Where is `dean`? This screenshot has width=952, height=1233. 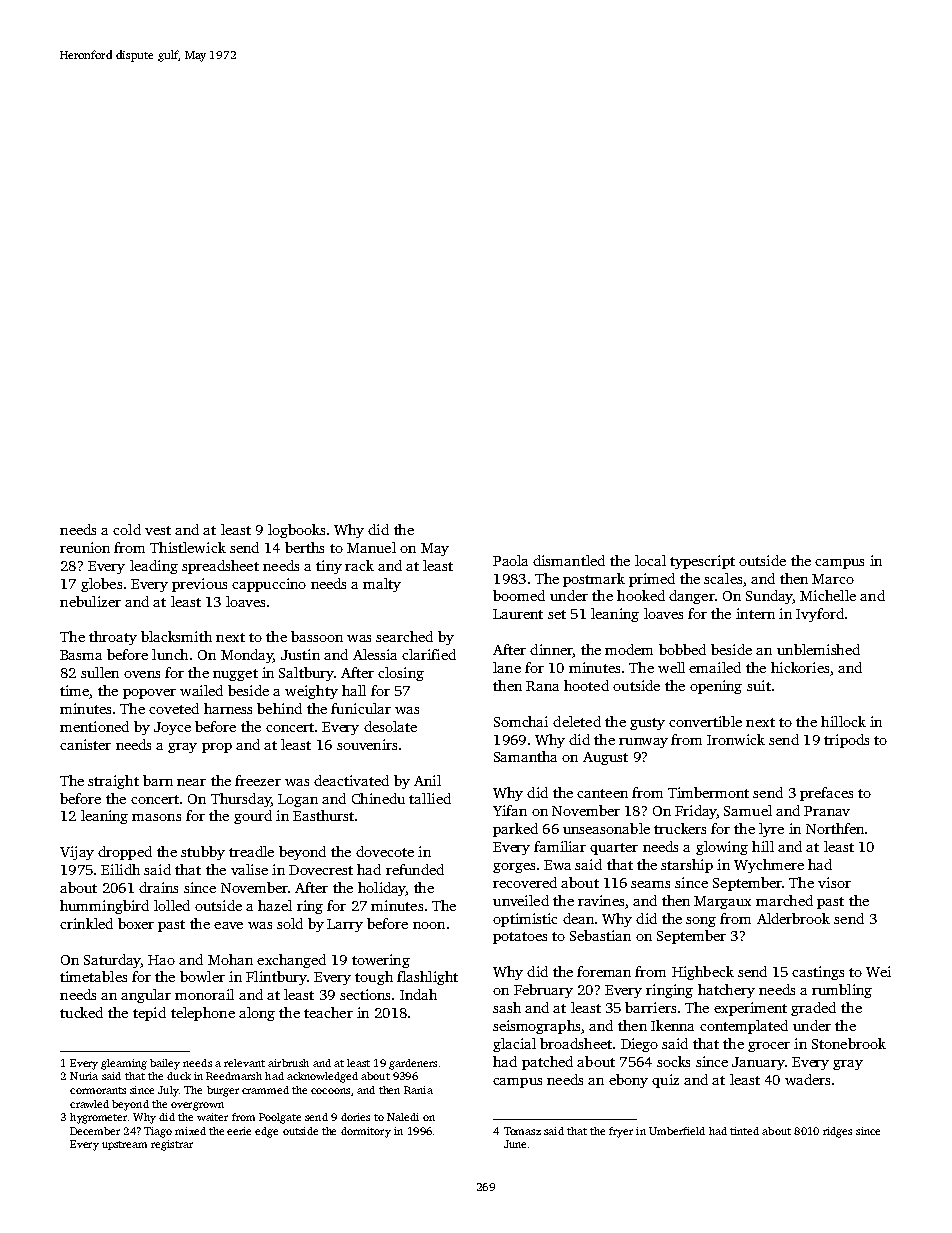 dean is located at coordinates (578, 918).
